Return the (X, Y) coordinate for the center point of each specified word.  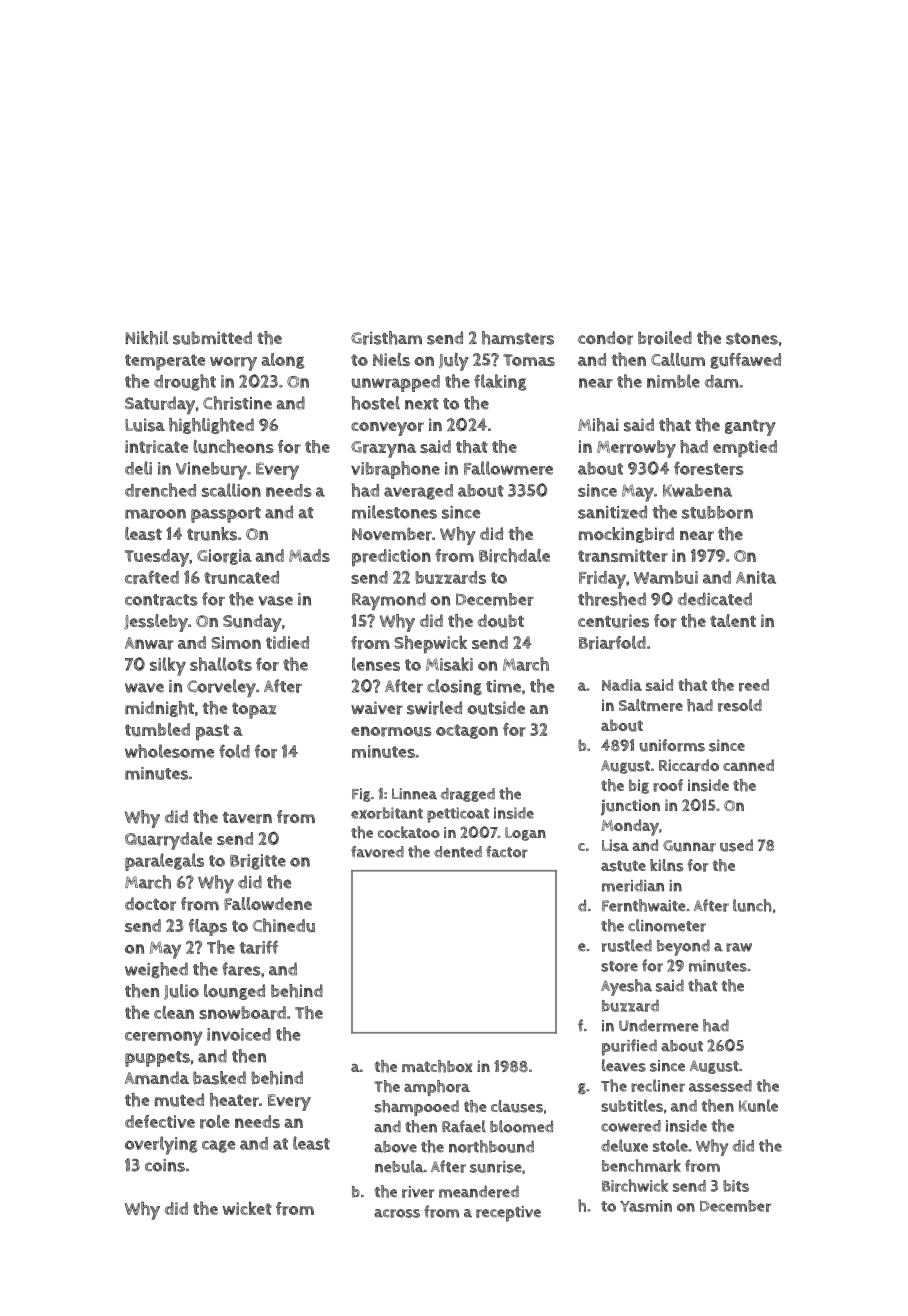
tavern (247, 818)
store (619, 966)
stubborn (717, 512)
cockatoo (409, 832)
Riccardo (689, 765)
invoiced (239, 1034)
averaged (418, 492)
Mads (309, 555)
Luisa (145, 425)
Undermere (659, 1025)
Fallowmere (508, 468)
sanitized (612, 512)
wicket (247, 1208)
